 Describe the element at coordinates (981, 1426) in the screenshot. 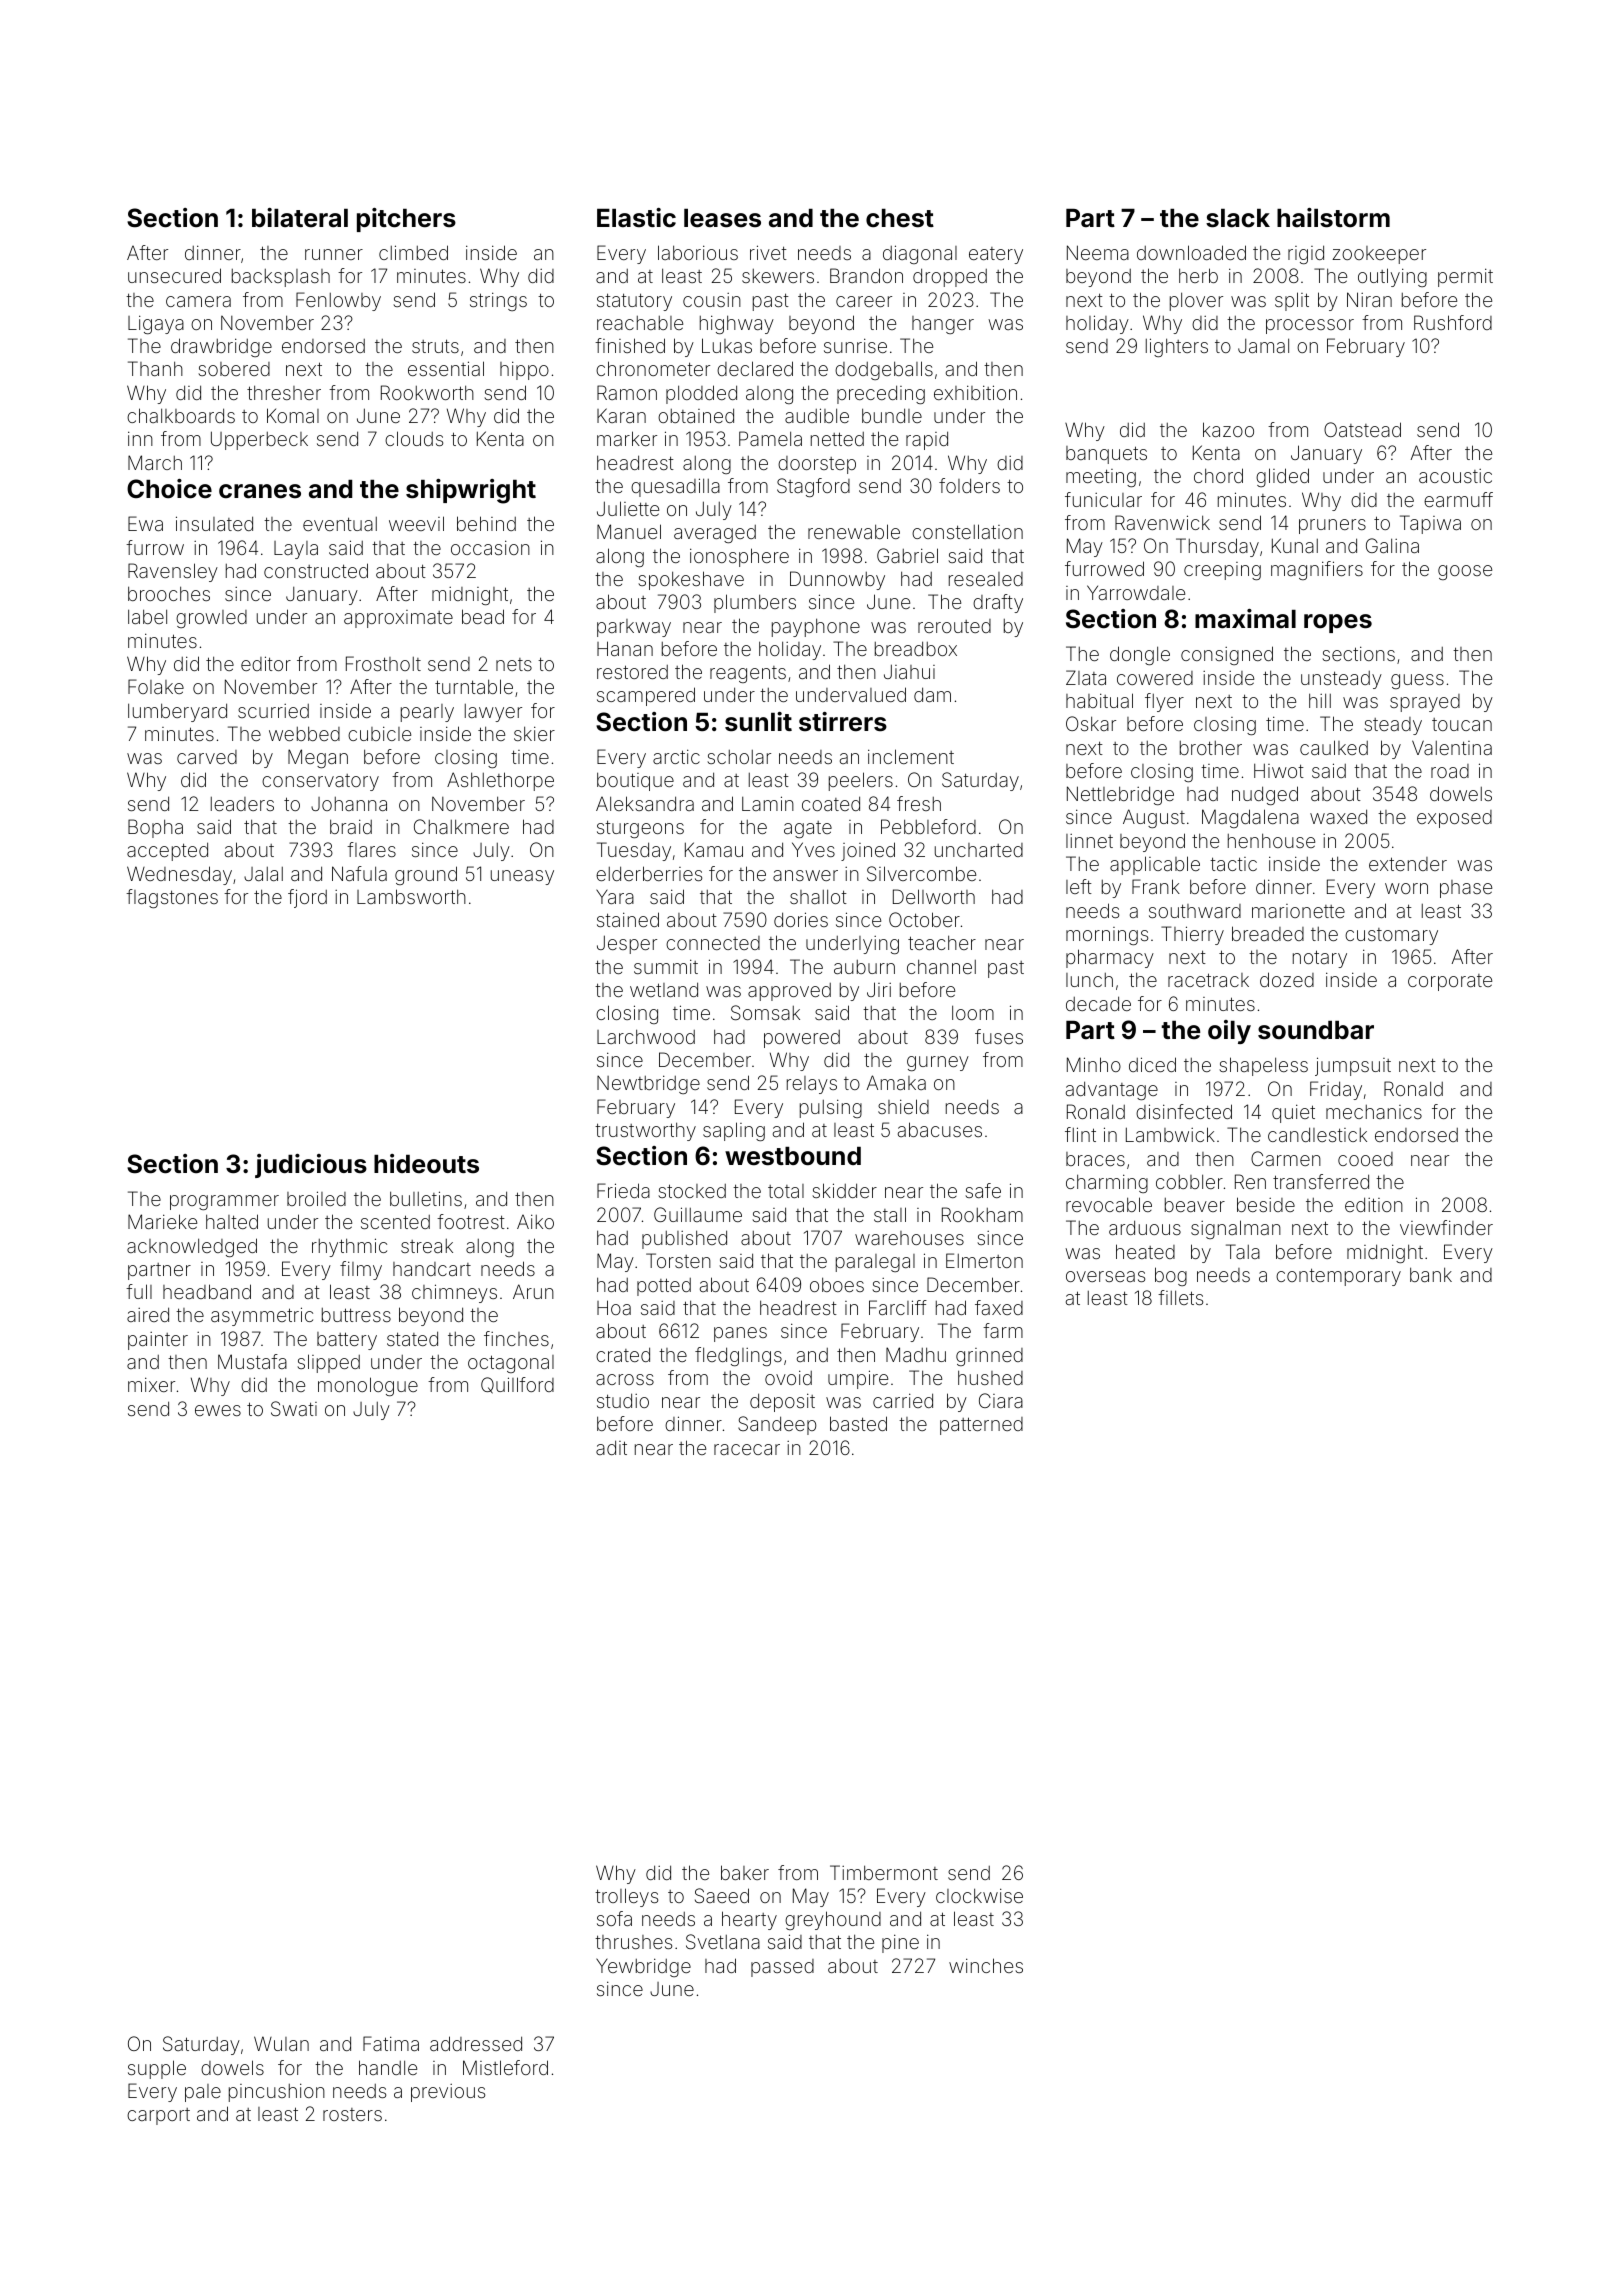

I see `patterned` at that location.
